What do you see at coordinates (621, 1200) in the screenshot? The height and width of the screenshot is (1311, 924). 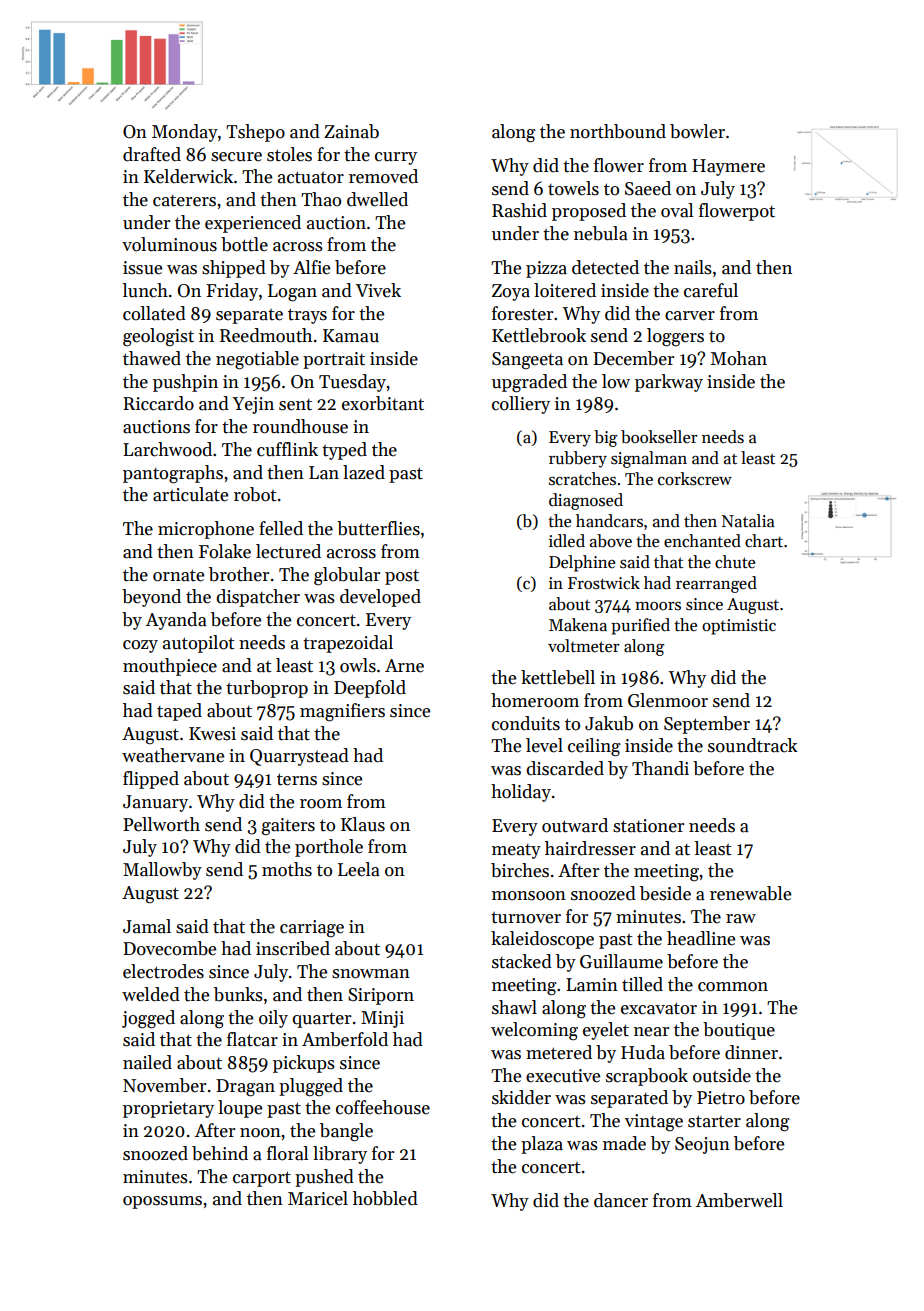 I see `dancer` at bounding box center [621, 1200].
